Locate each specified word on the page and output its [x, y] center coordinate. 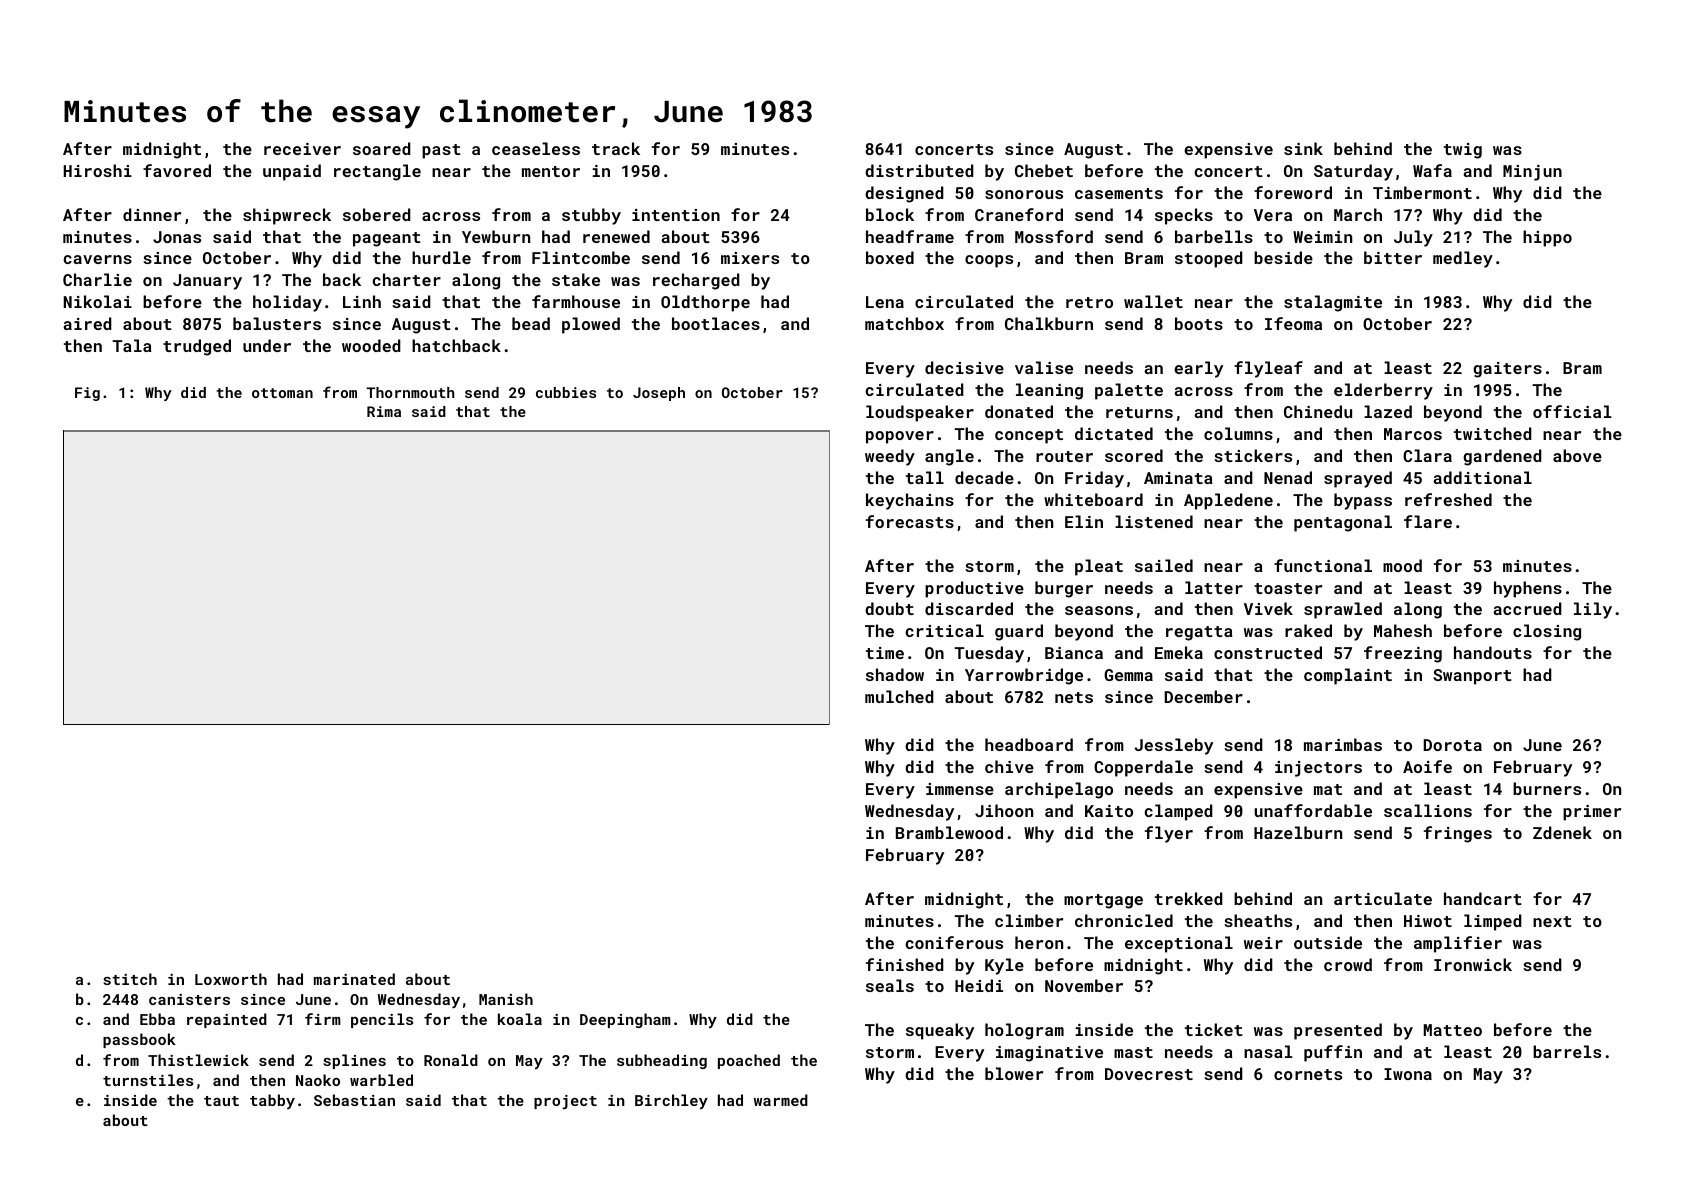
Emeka [1179, 652]
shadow [895, 674]
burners [1547, 788]
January [207, 282]
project [565, 1102]
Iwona [1408, 1074]
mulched [899, 696]
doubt [889, 608]
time [885, 653]
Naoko [318, 1080]
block [890, 214]
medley [1463, 259]
